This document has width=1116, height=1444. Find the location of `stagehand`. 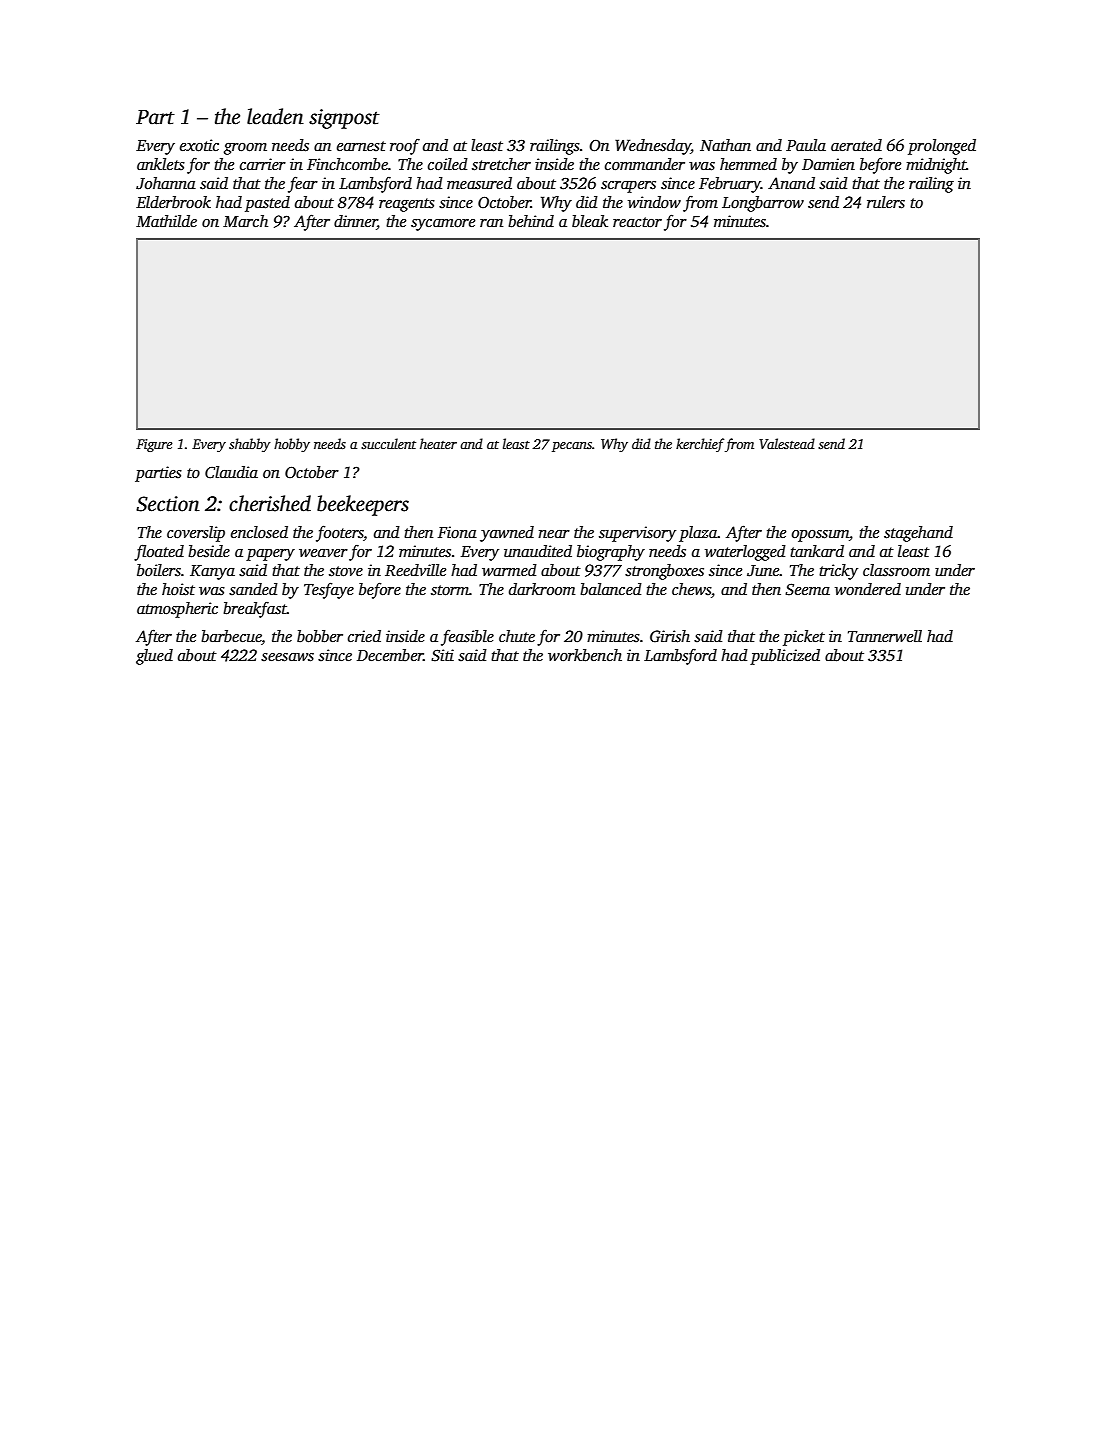

stagehand is located at coordinates (918, 534).
